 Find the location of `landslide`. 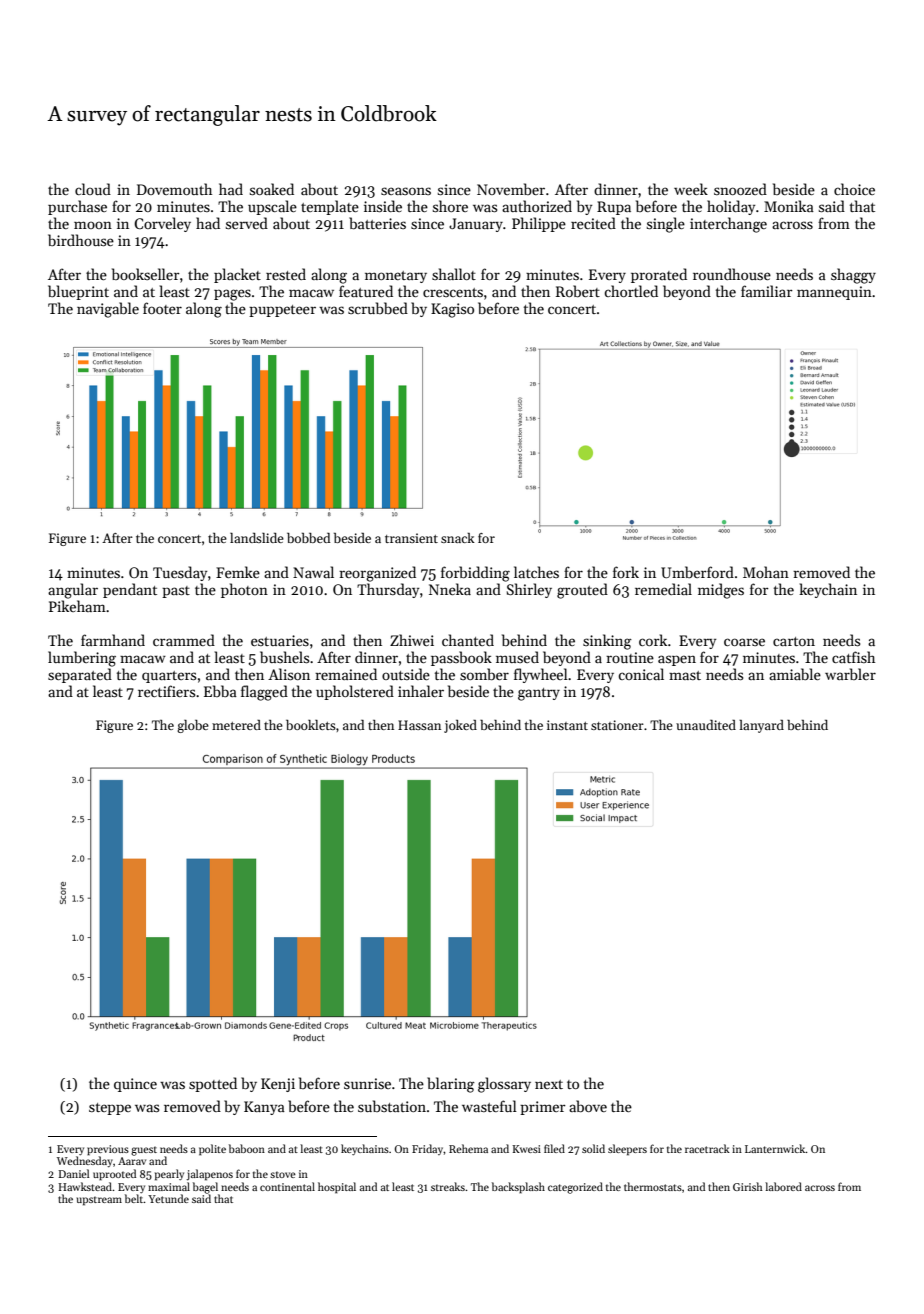

landslide is located at coordinates (257, 538).
